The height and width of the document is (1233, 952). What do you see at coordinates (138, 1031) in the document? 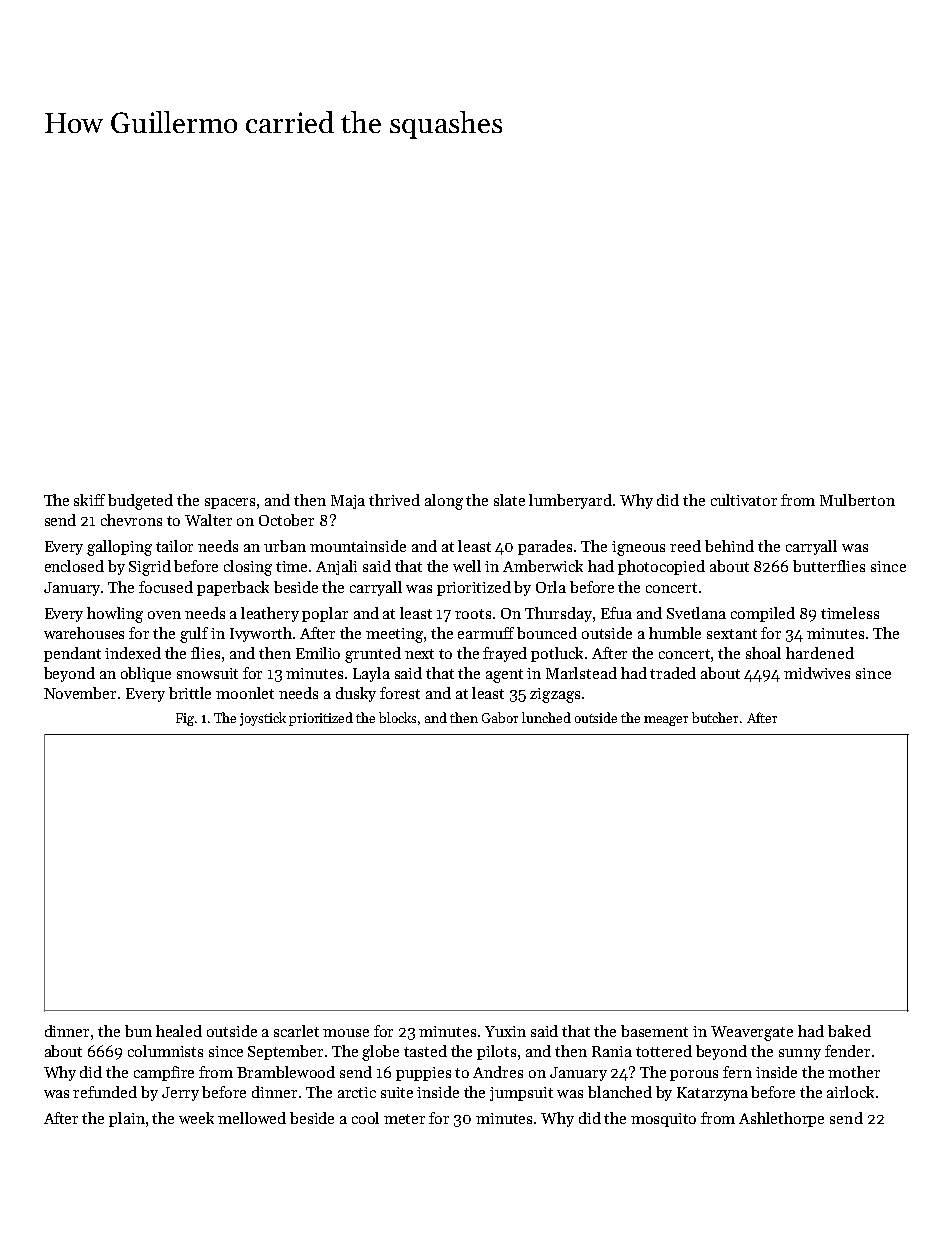
I see `bun` at bounding box center [138, 1031].
